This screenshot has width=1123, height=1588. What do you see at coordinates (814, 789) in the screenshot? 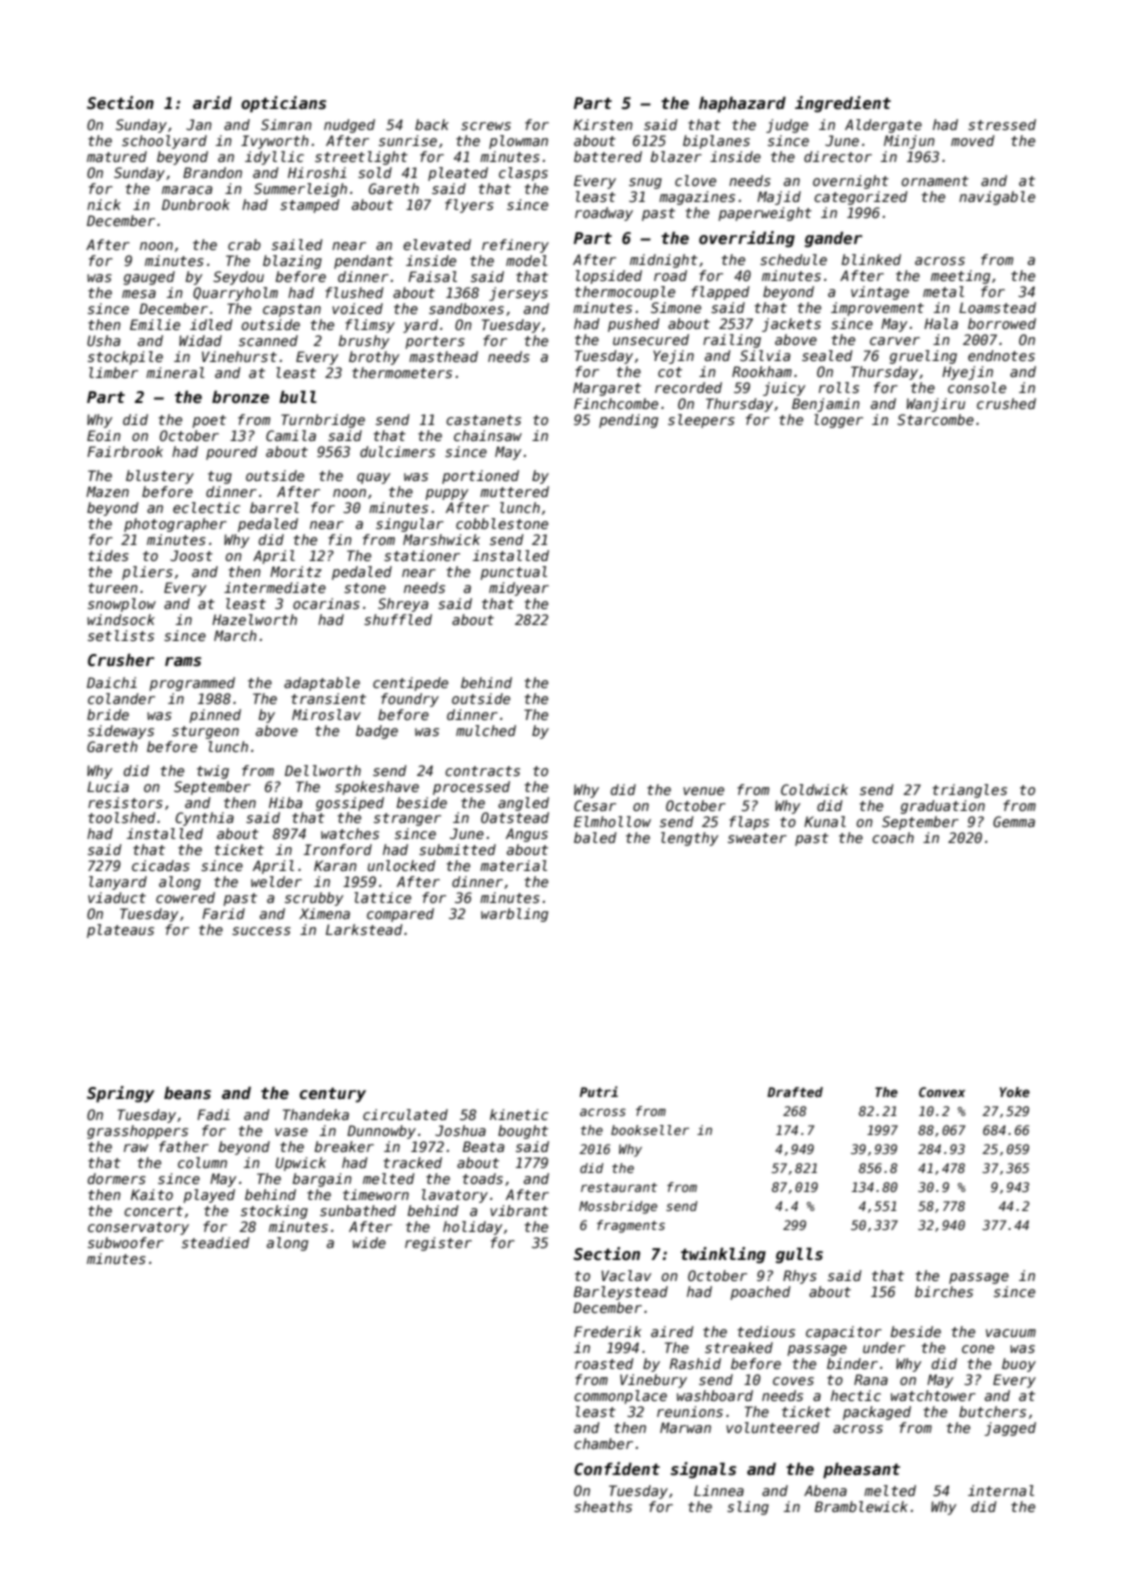
I see `Coldwick` at bounding box center [814, 789].
